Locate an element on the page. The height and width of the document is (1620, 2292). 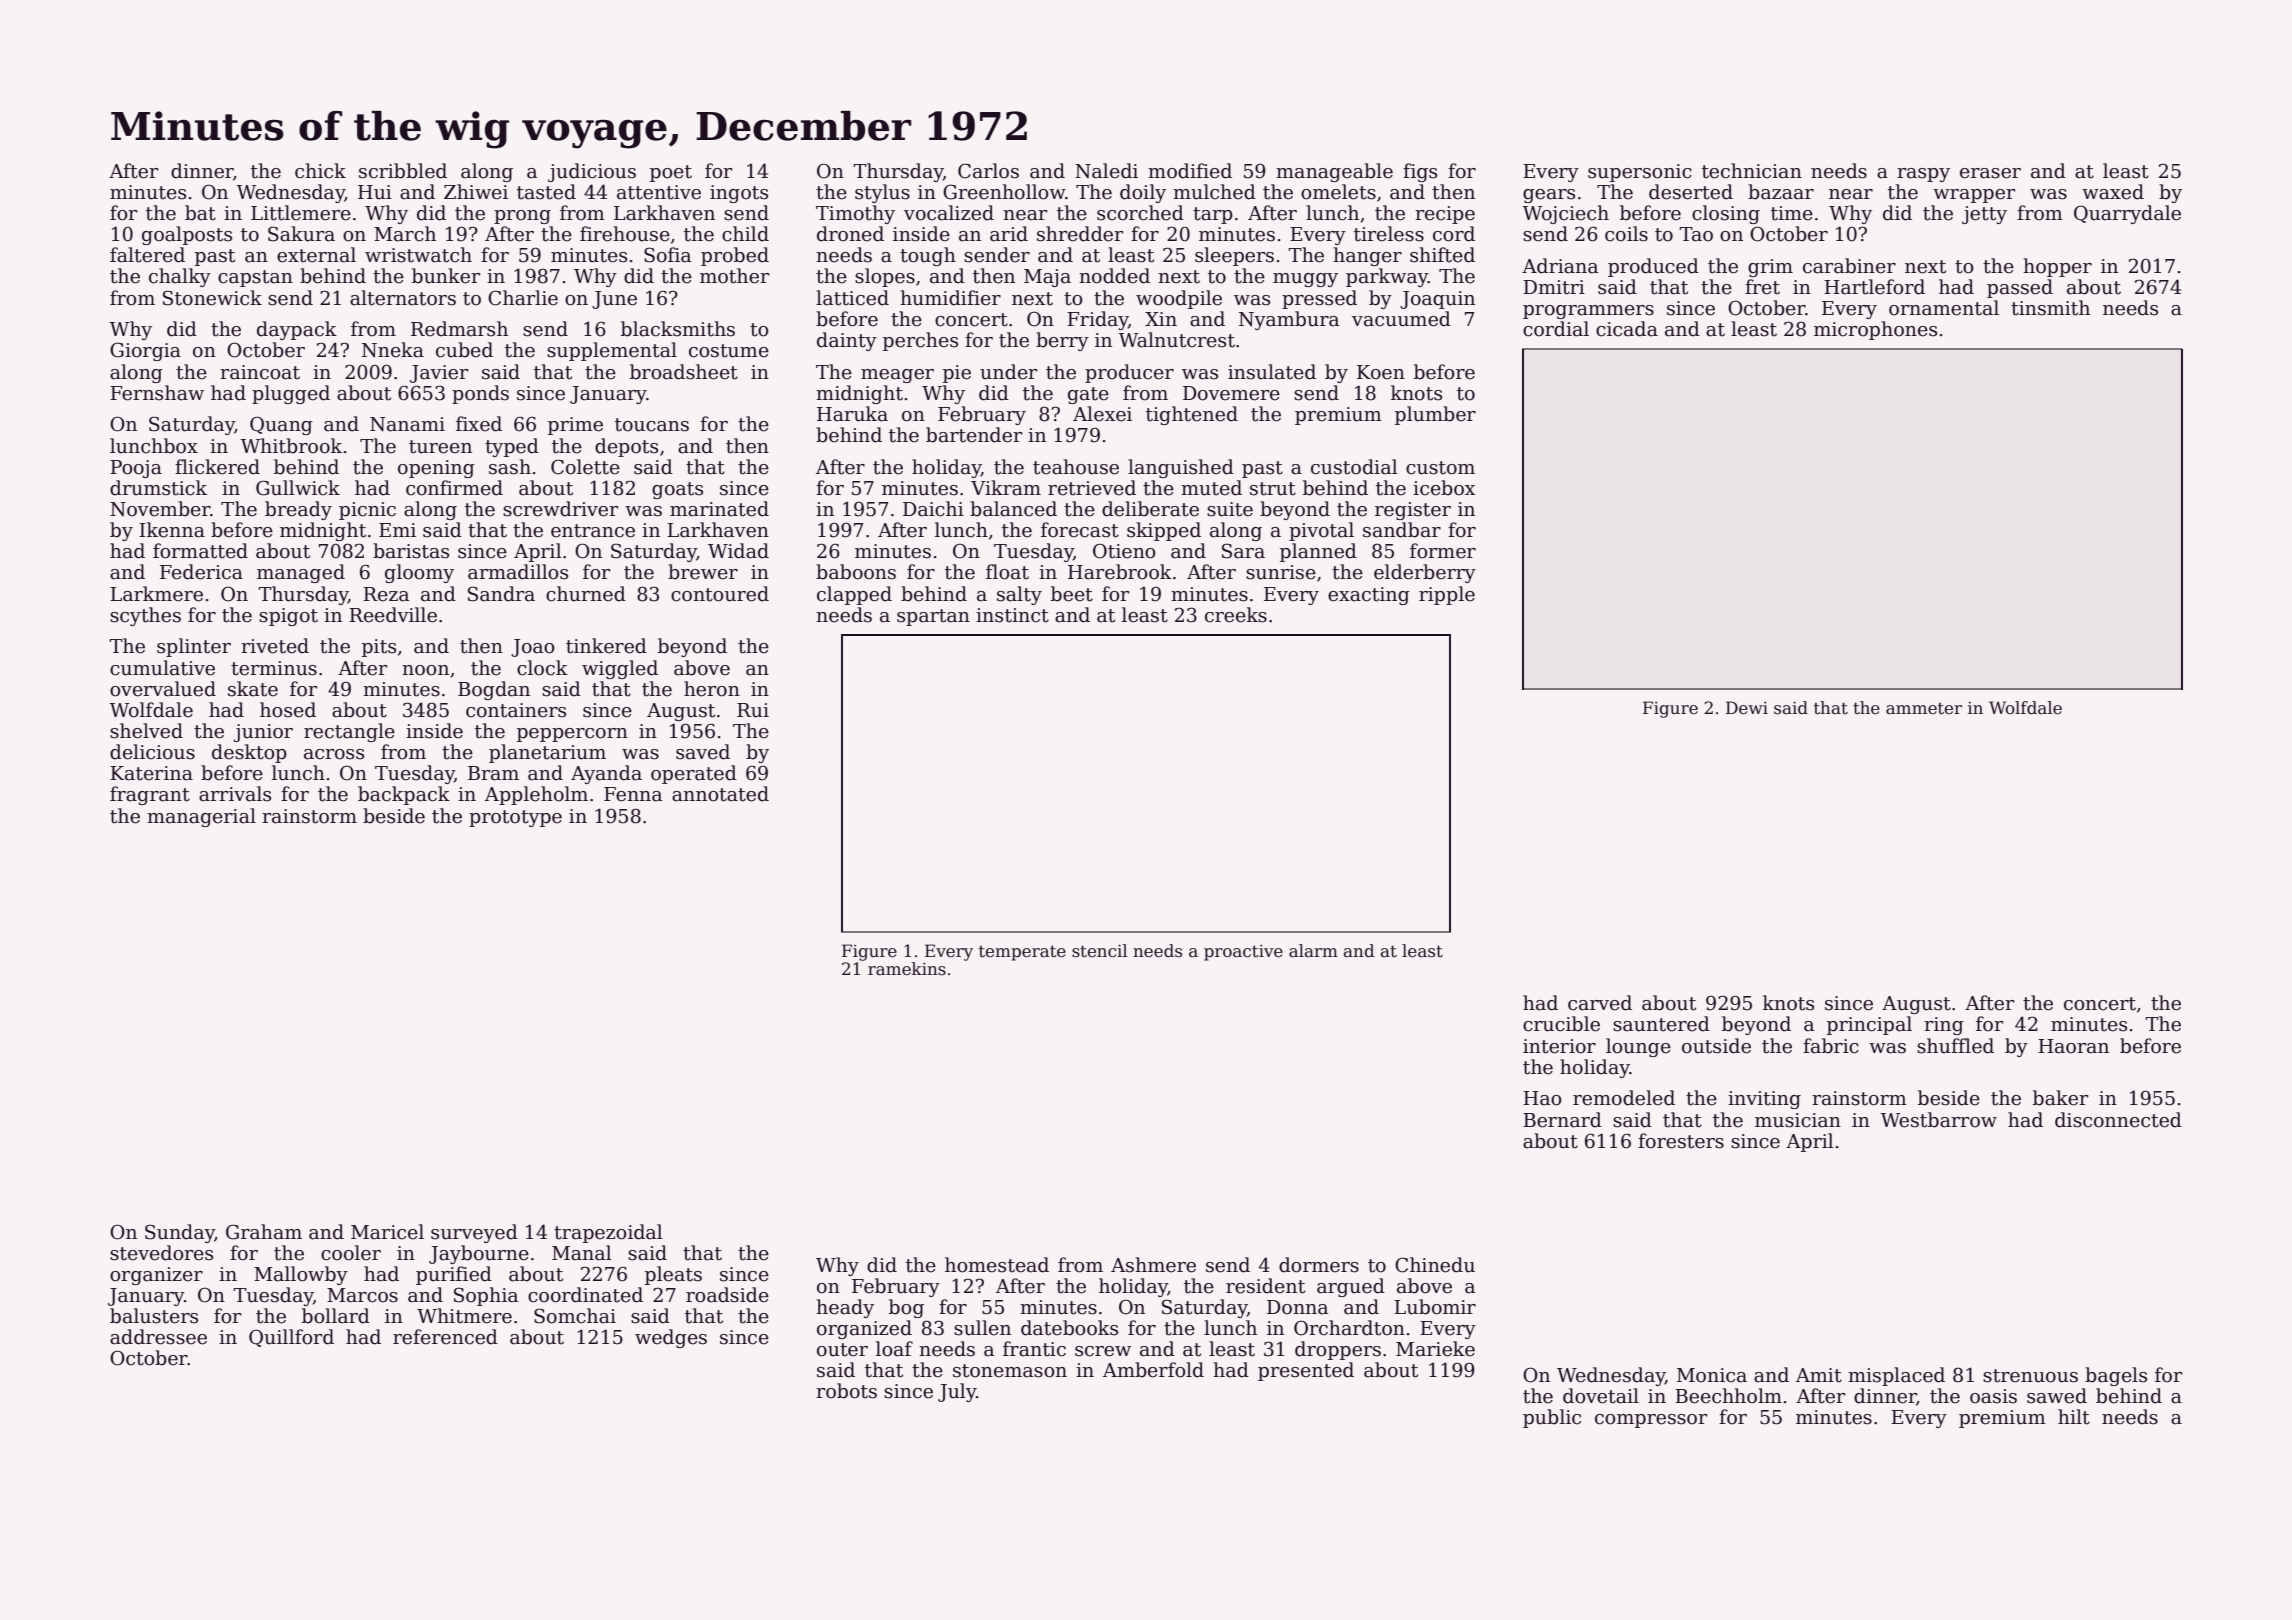
heron is located at coordinates (712, 689).
